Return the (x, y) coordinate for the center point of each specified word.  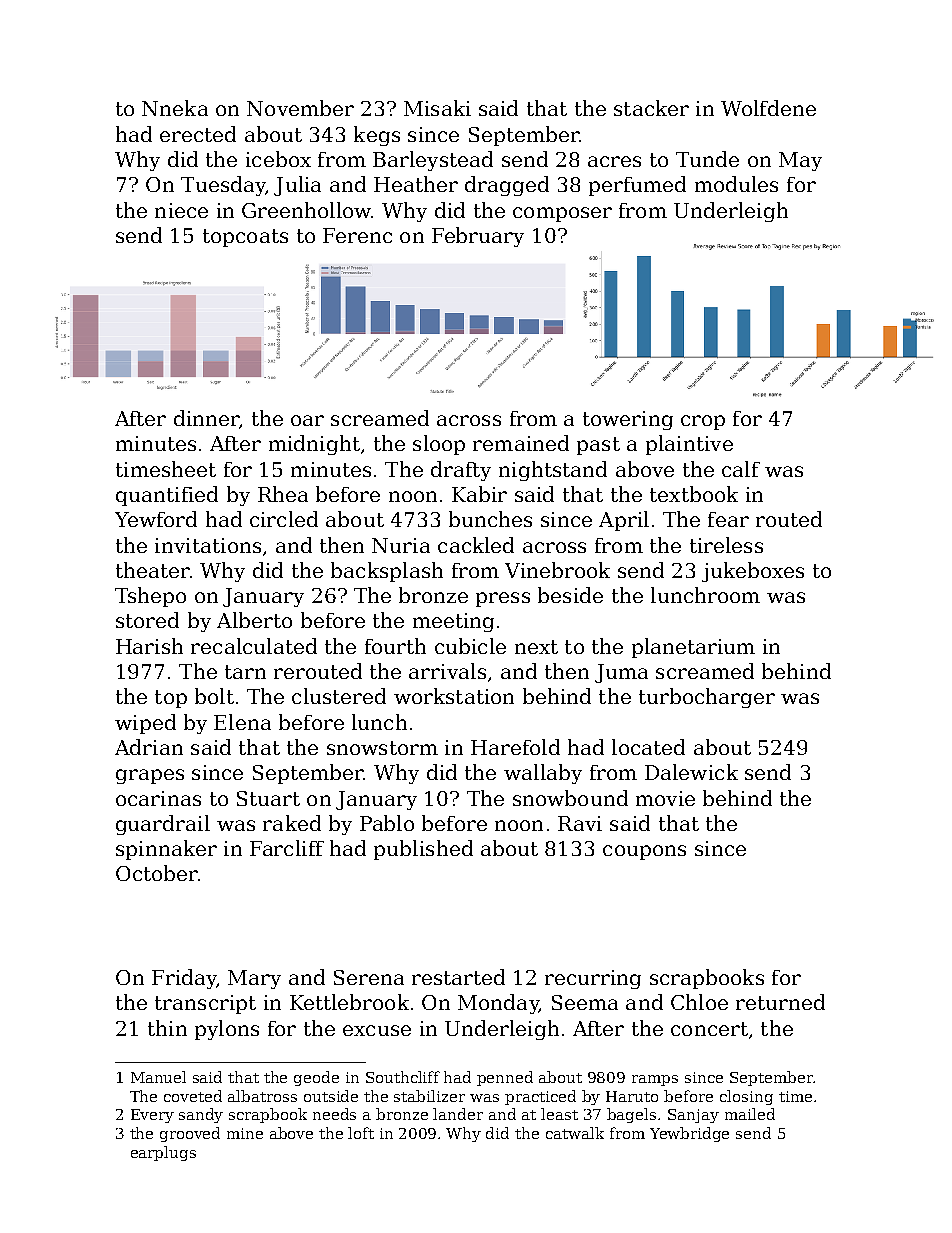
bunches (490, 519)
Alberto (254, 620)
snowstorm (382, 748)
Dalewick (691, 772)
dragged (507, 186)
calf (741, 469)
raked (292, 823)
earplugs (163, 1153)
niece (181, 210)
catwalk (575, 1133)
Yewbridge (689, 1134)
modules (736, 184)
